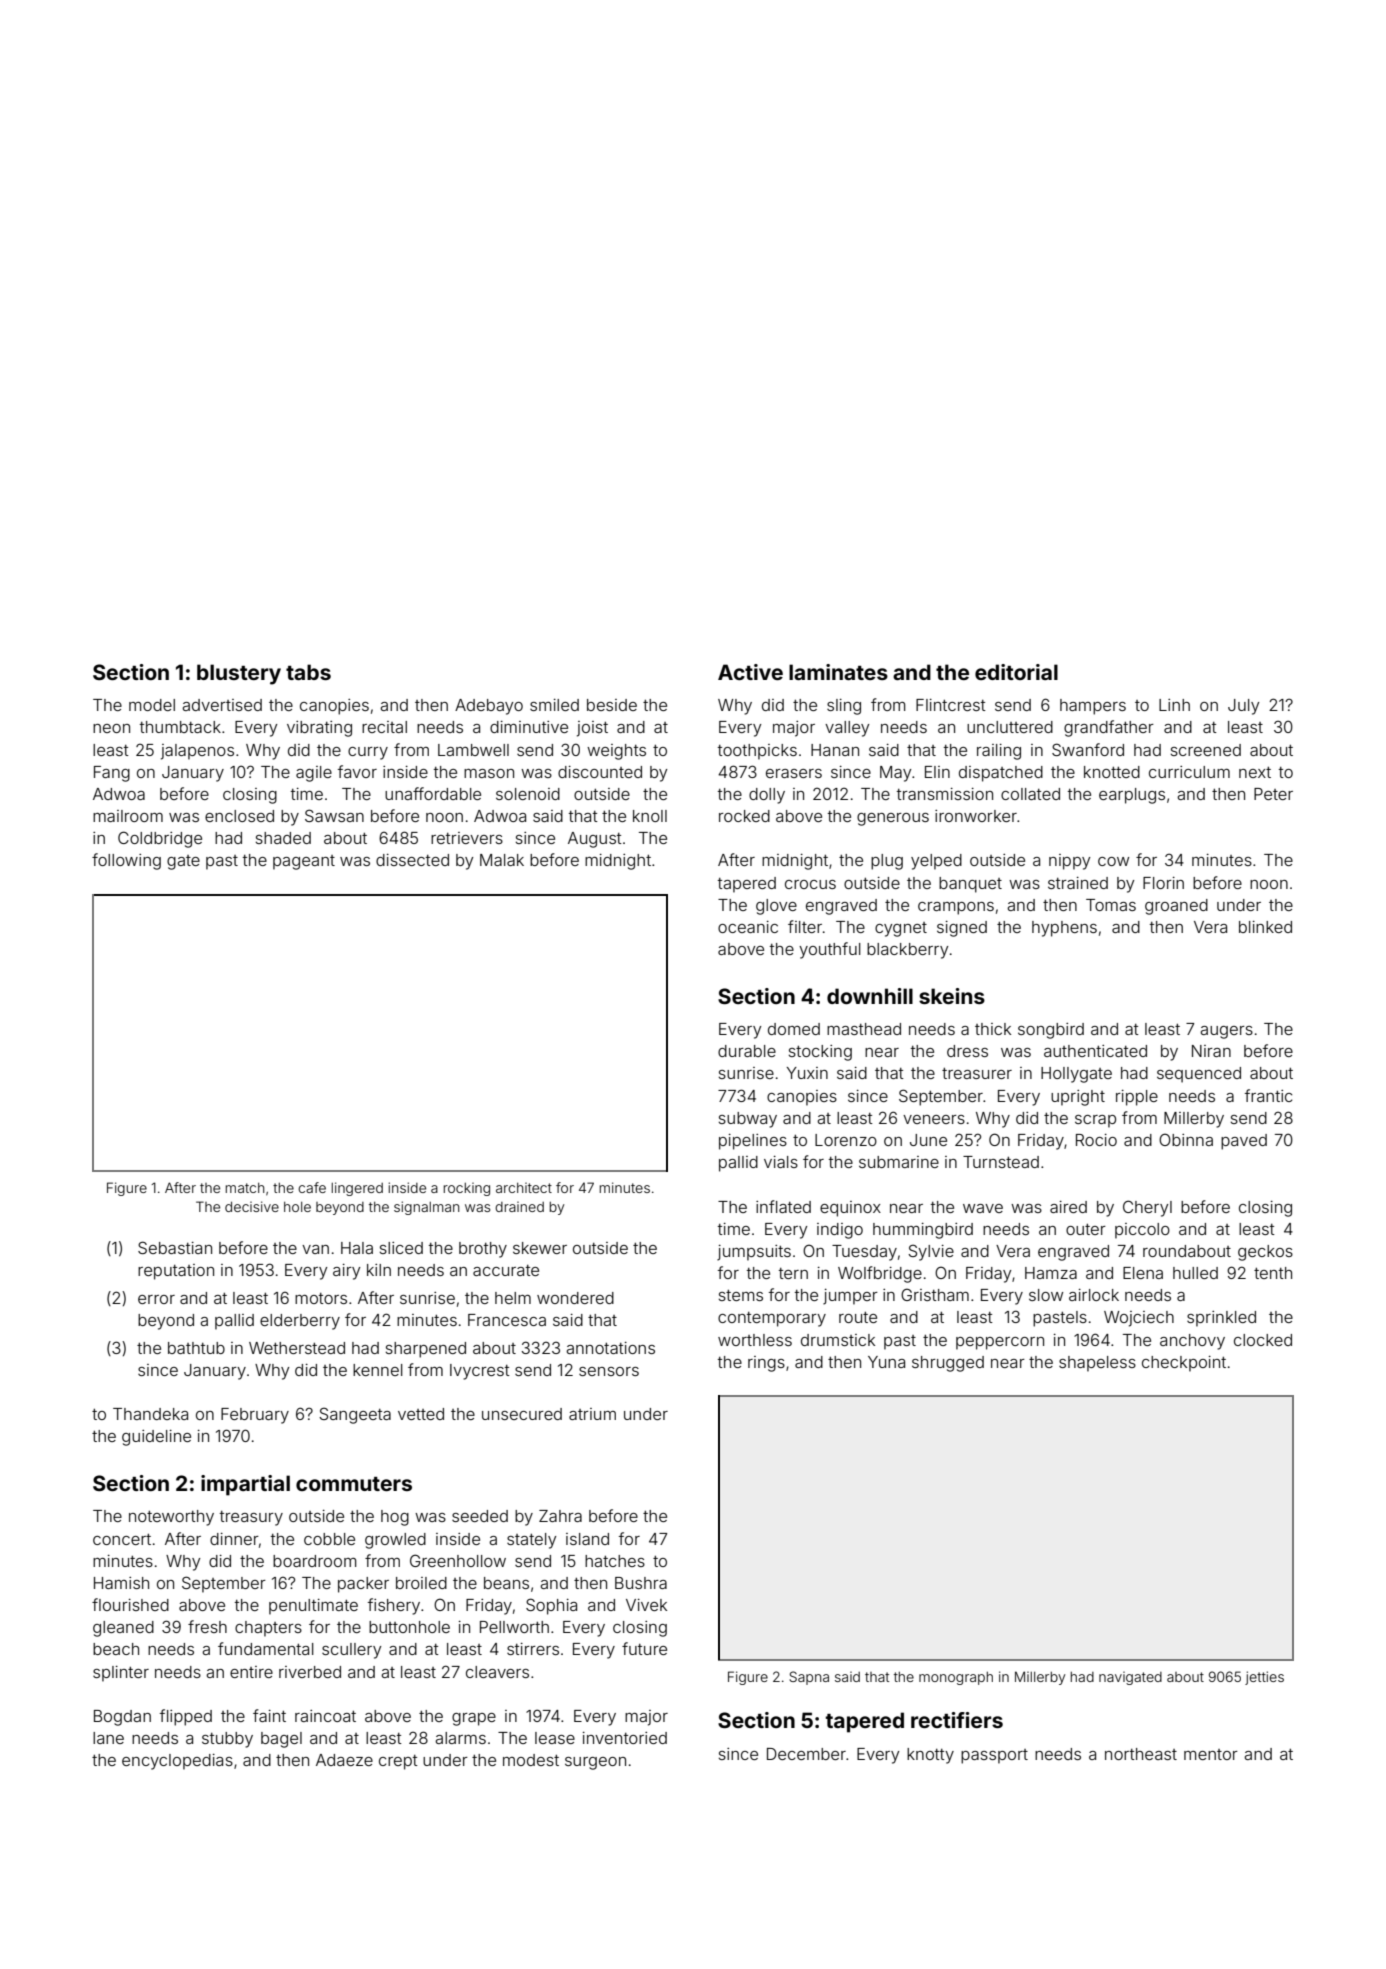  What do you see at coordinates (196, 1348) in the screenshot?
I see `bathtub` at bounding box center [196, 1348].
